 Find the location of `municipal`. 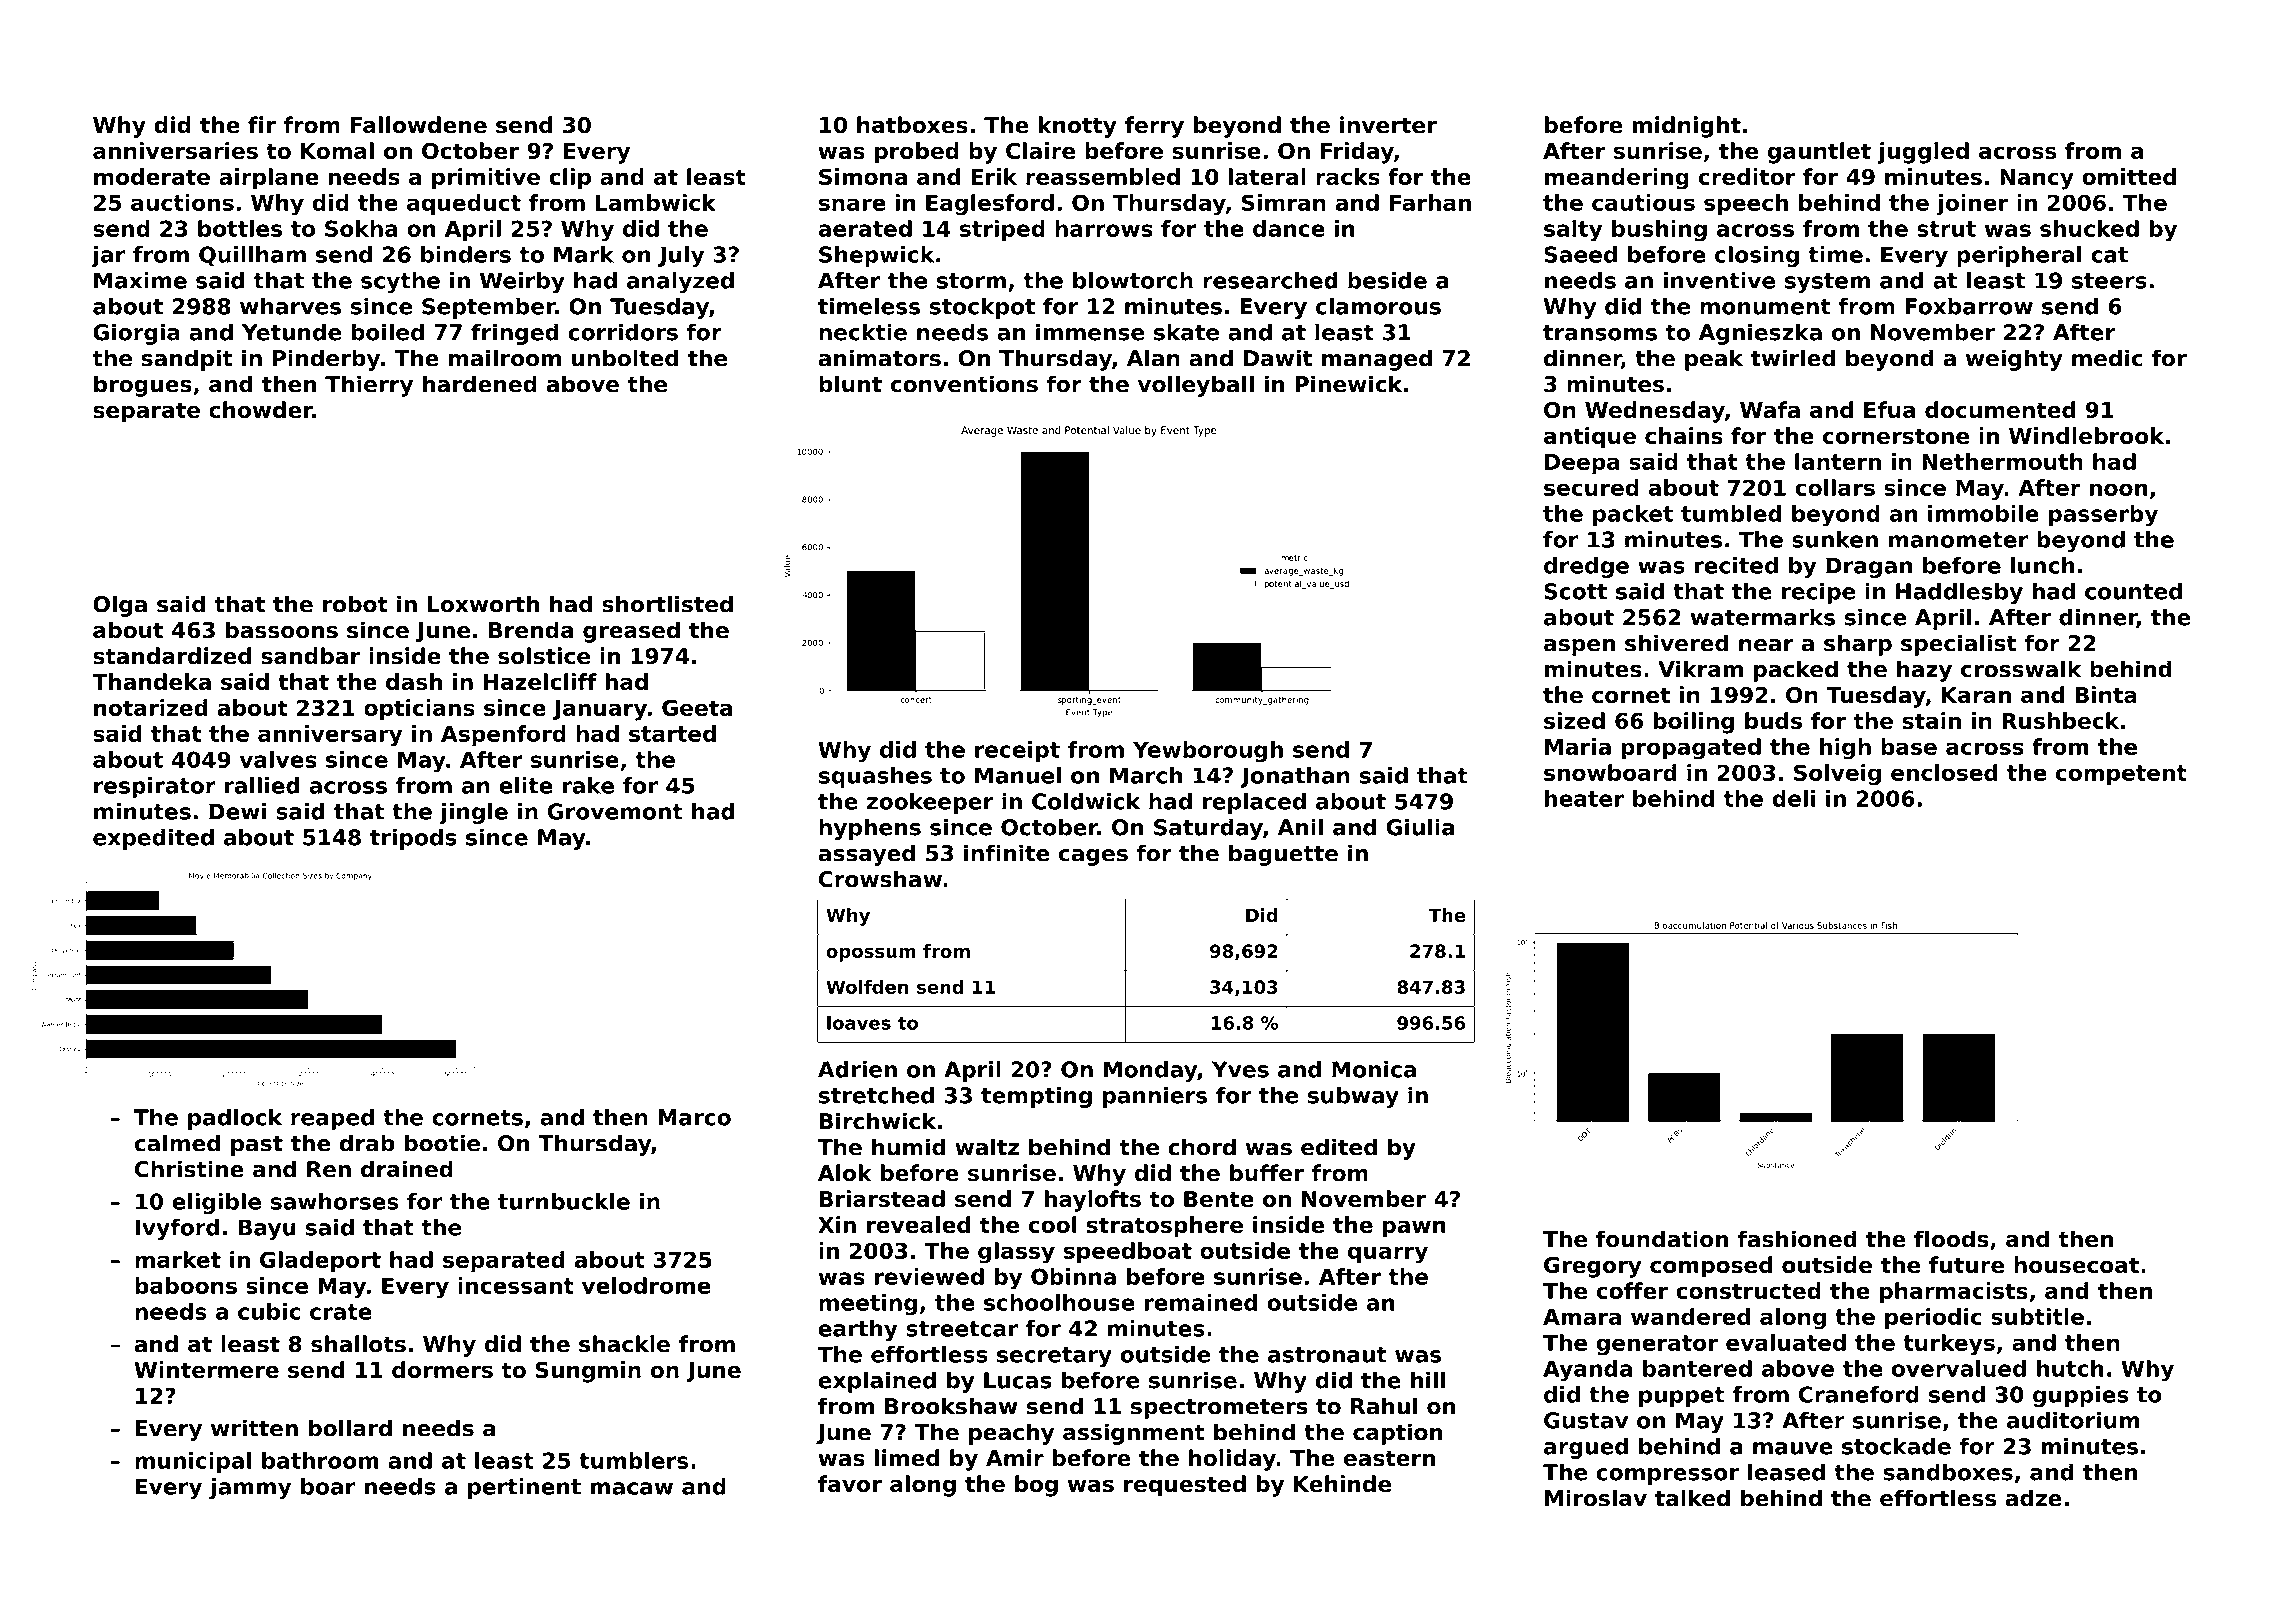

municipal is located at coordinates (193, 1462).
